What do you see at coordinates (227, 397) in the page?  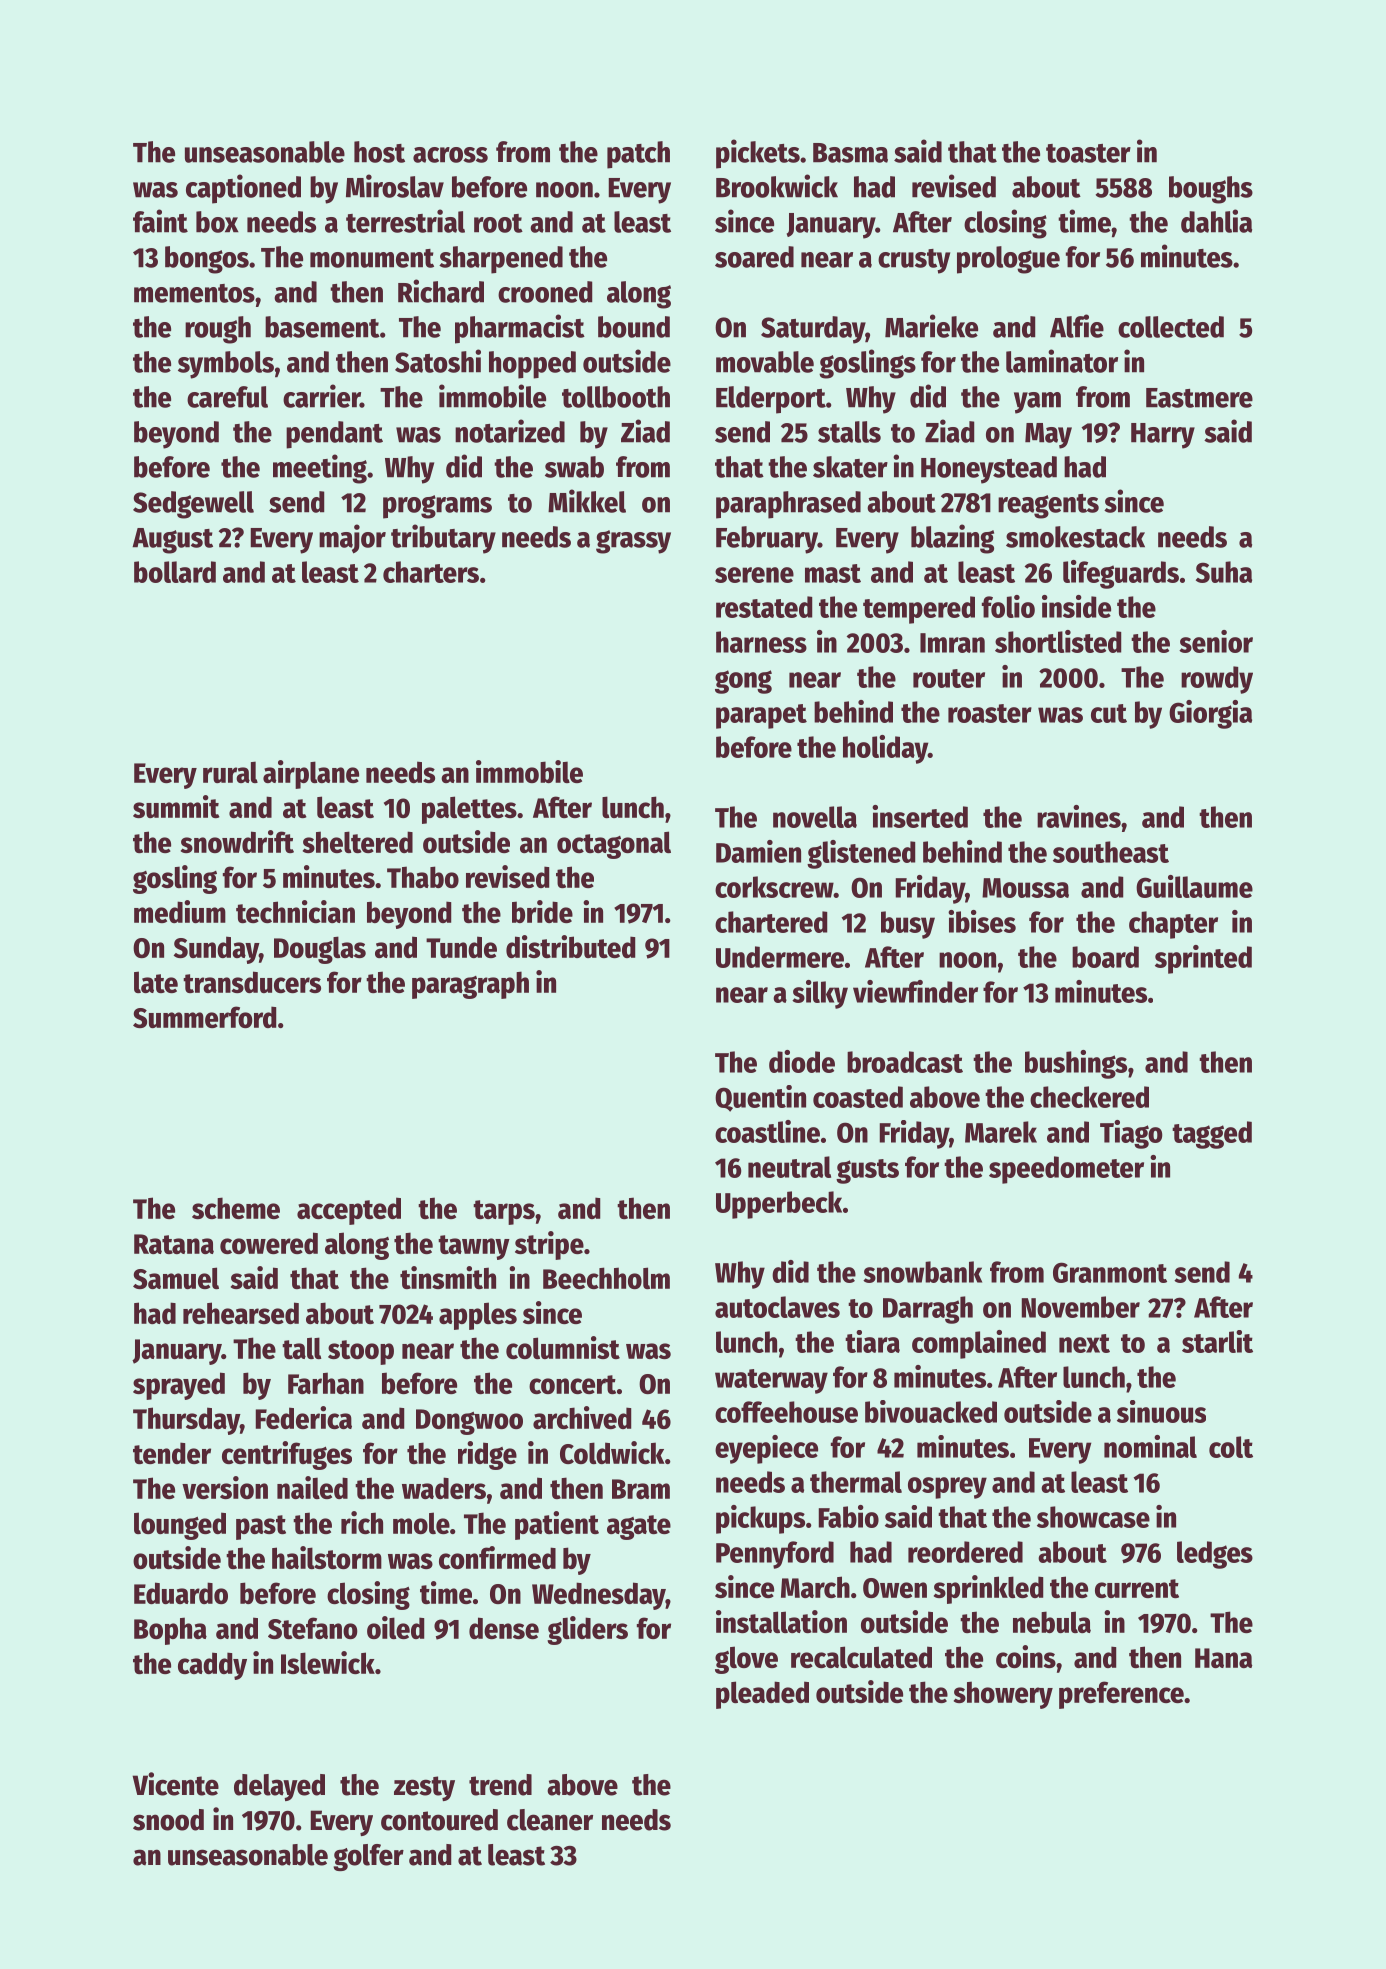 I see `careful` at bounding box center [227, 397].
